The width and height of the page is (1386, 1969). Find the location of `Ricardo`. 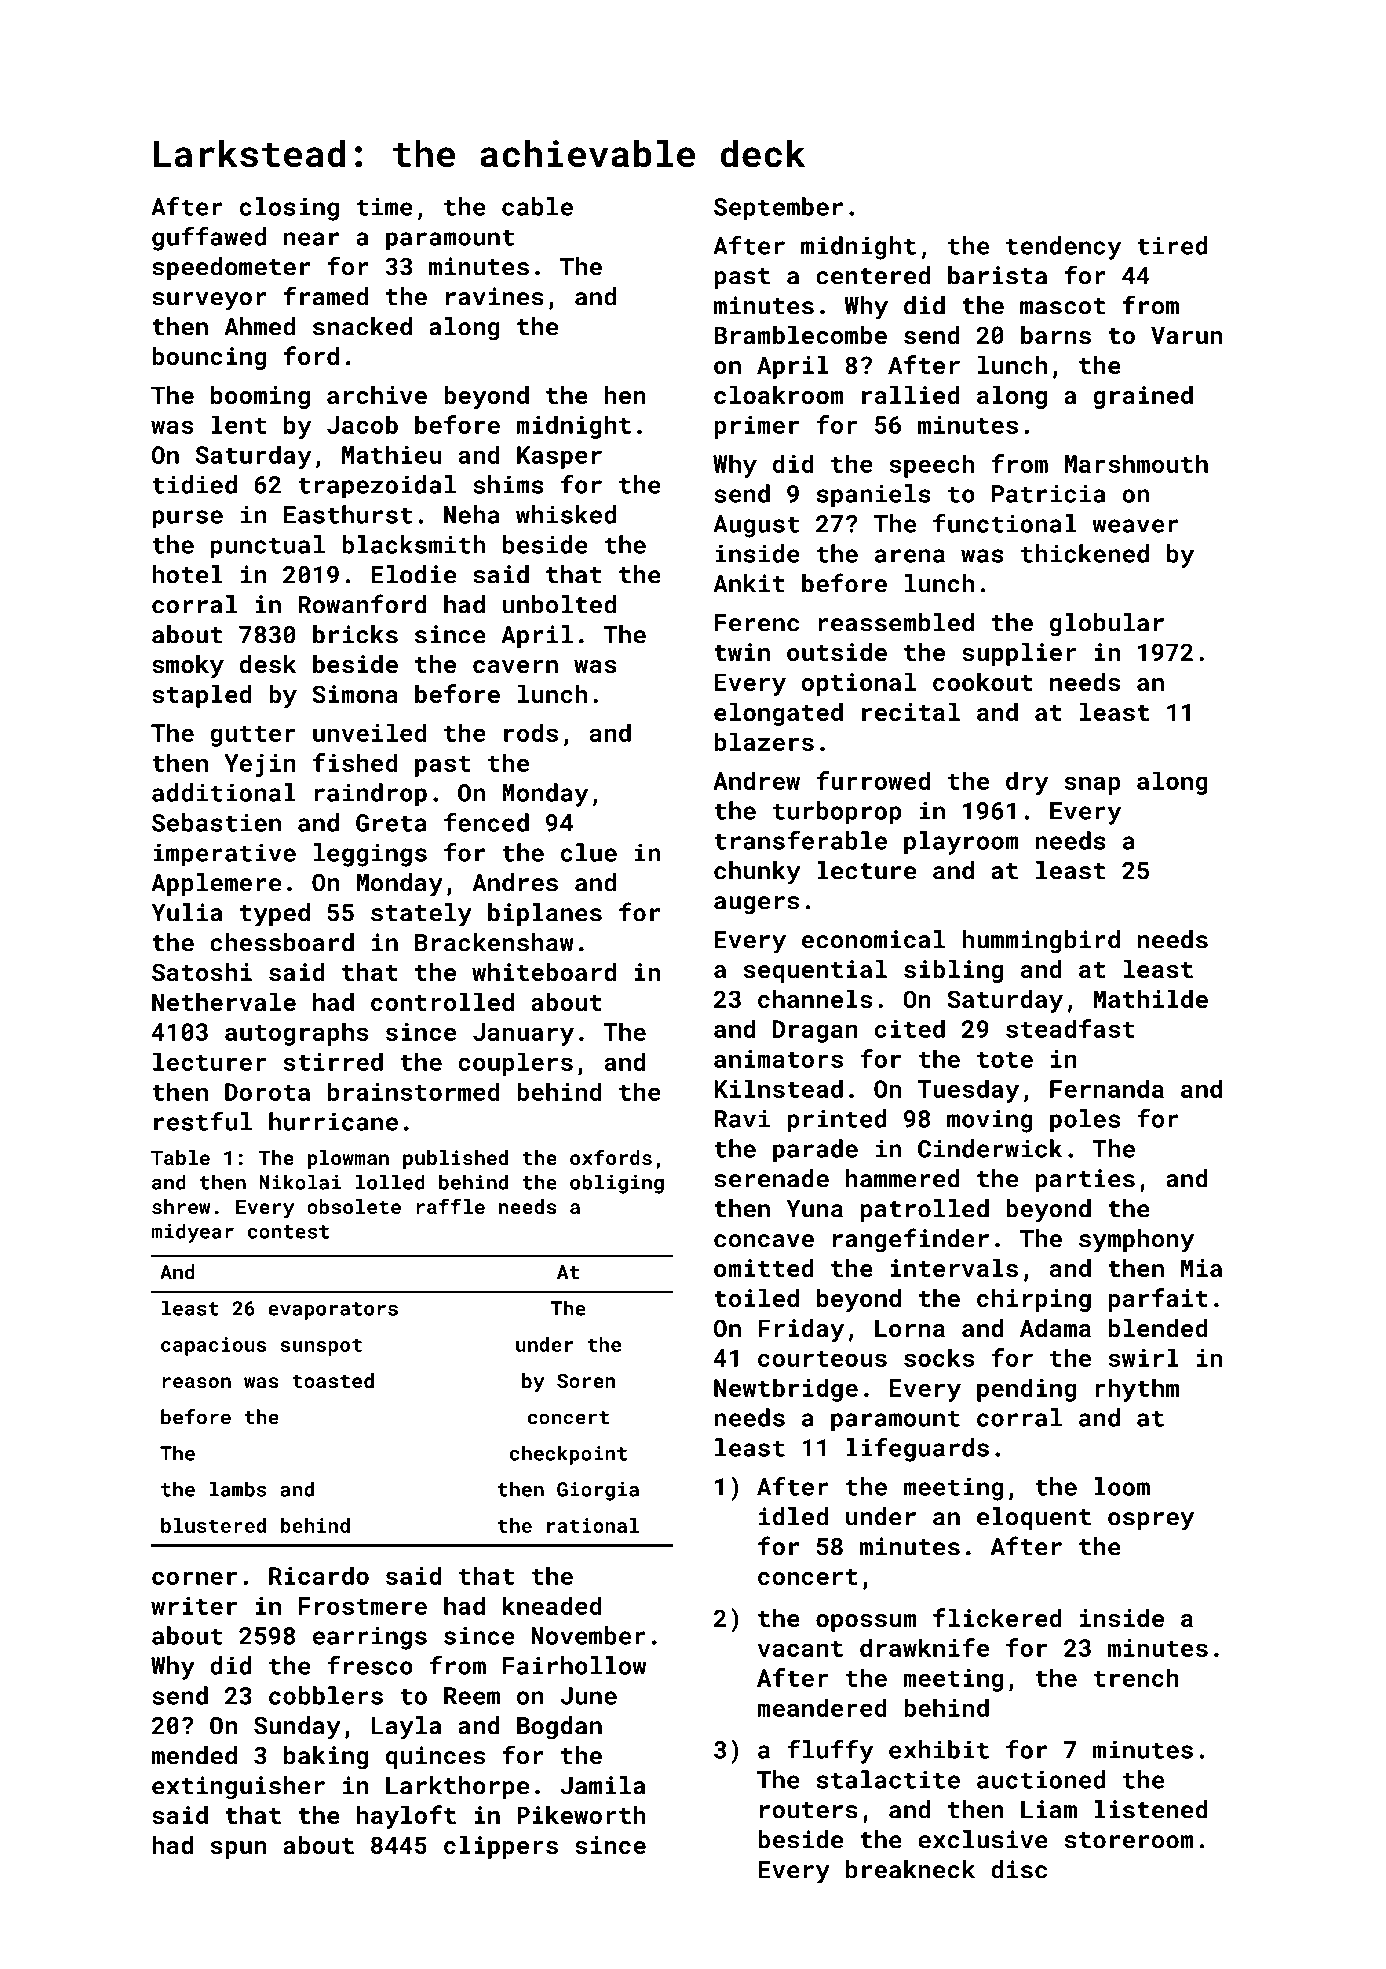

Ricardo is located at coordinates (319, 1575).
